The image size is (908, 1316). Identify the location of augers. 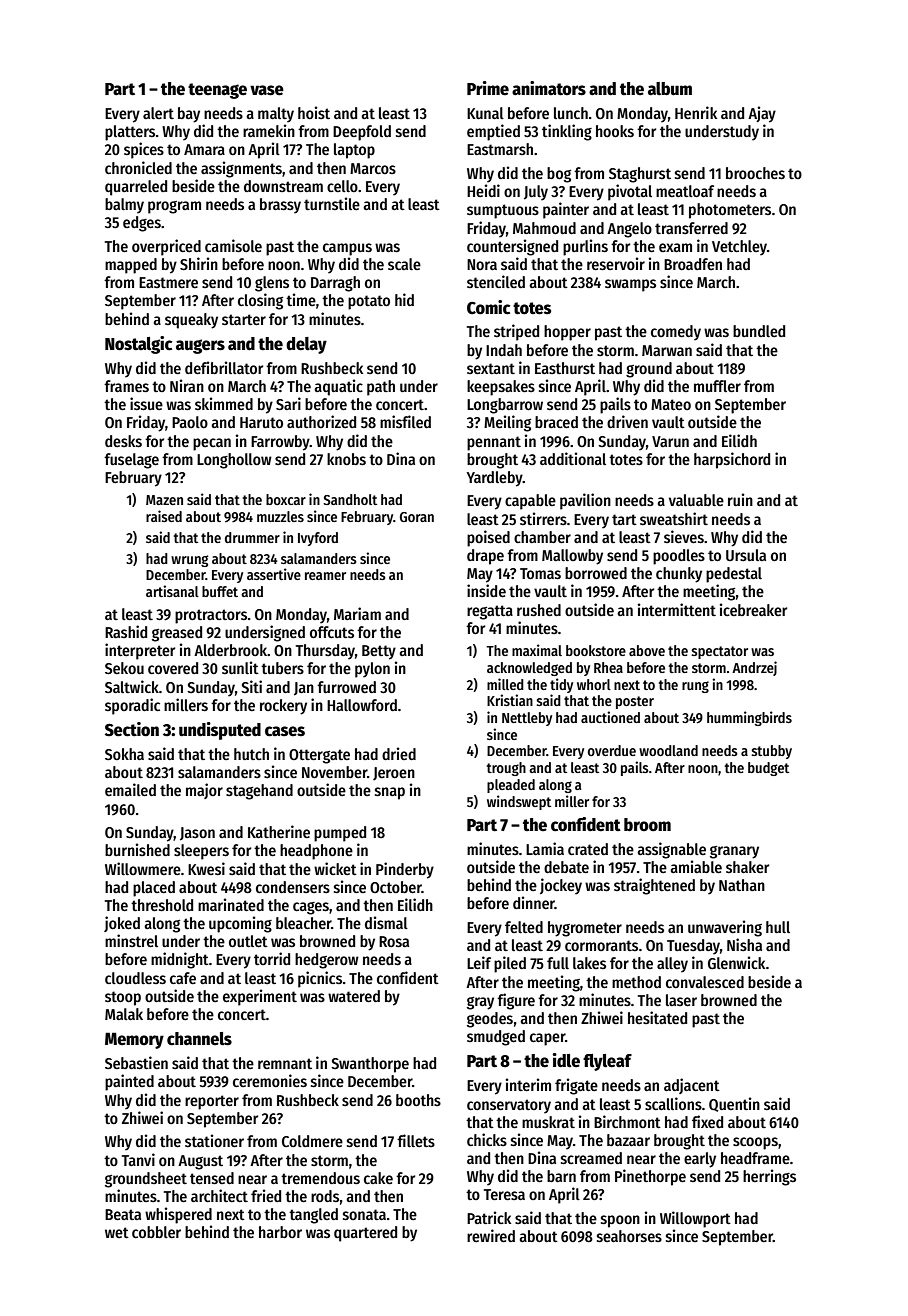
(200, 346).
